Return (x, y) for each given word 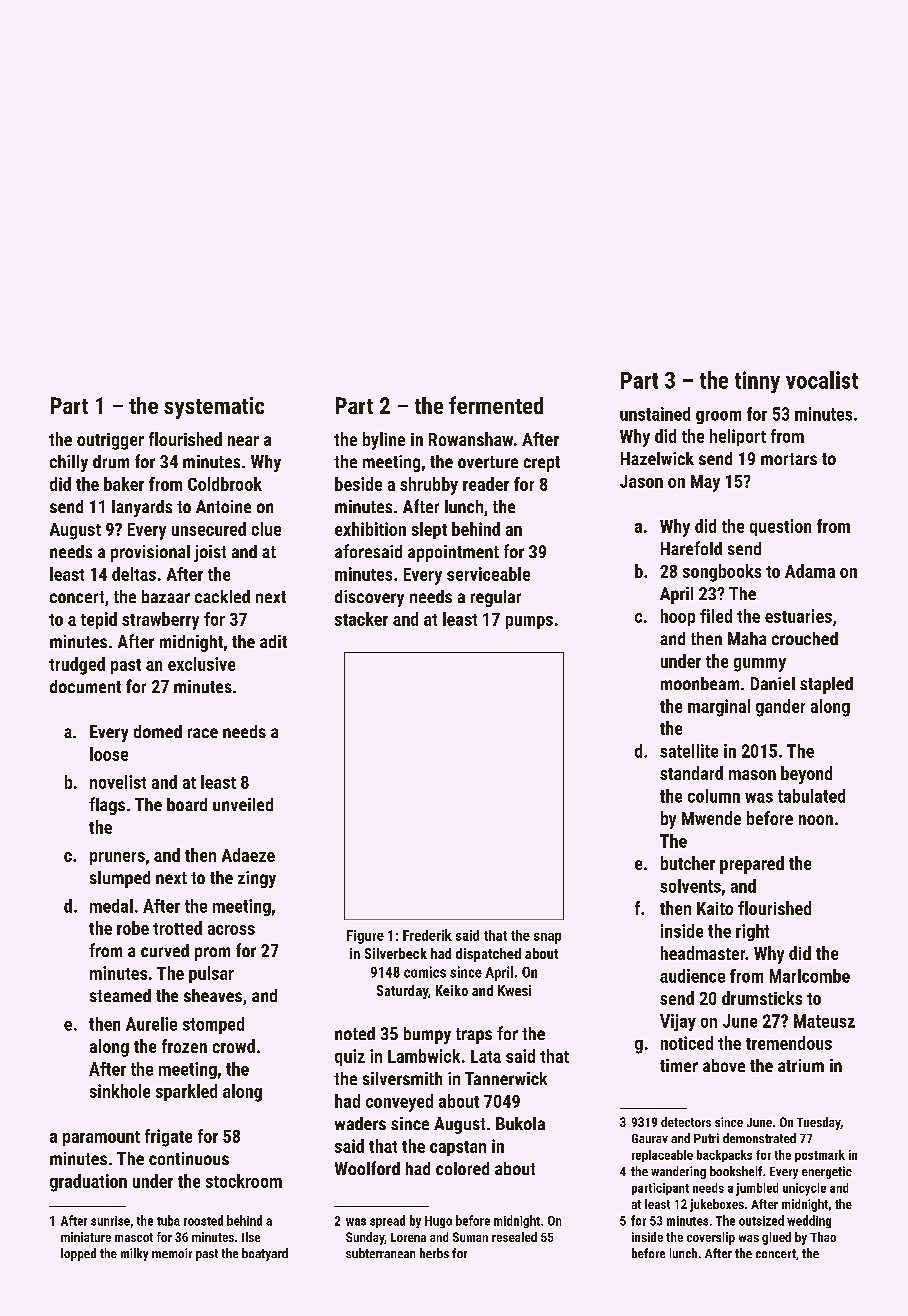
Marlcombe (810, 976)
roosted (203, 1220)
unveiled (243, 804)
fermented (496, 405)
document (85, 686)
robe (133, 928)
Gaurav (650, 1138)
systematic (214, 408)
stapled (826, 685)
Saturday (402, 992)
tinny (757, 382)
